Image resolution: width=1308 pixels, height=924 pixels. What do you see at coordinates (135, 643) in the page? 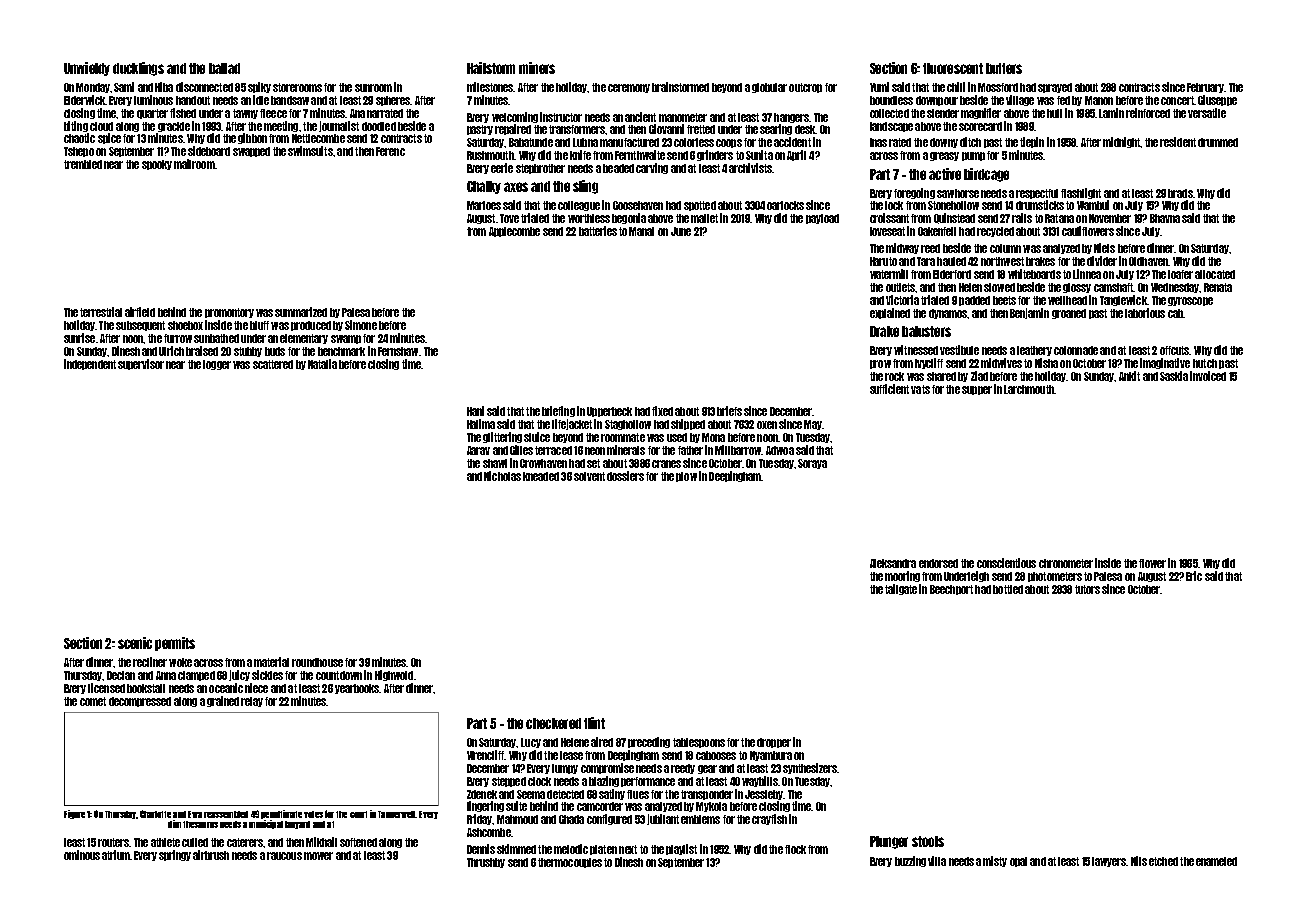
I see `scenic` at bounding box center [135, 643].
